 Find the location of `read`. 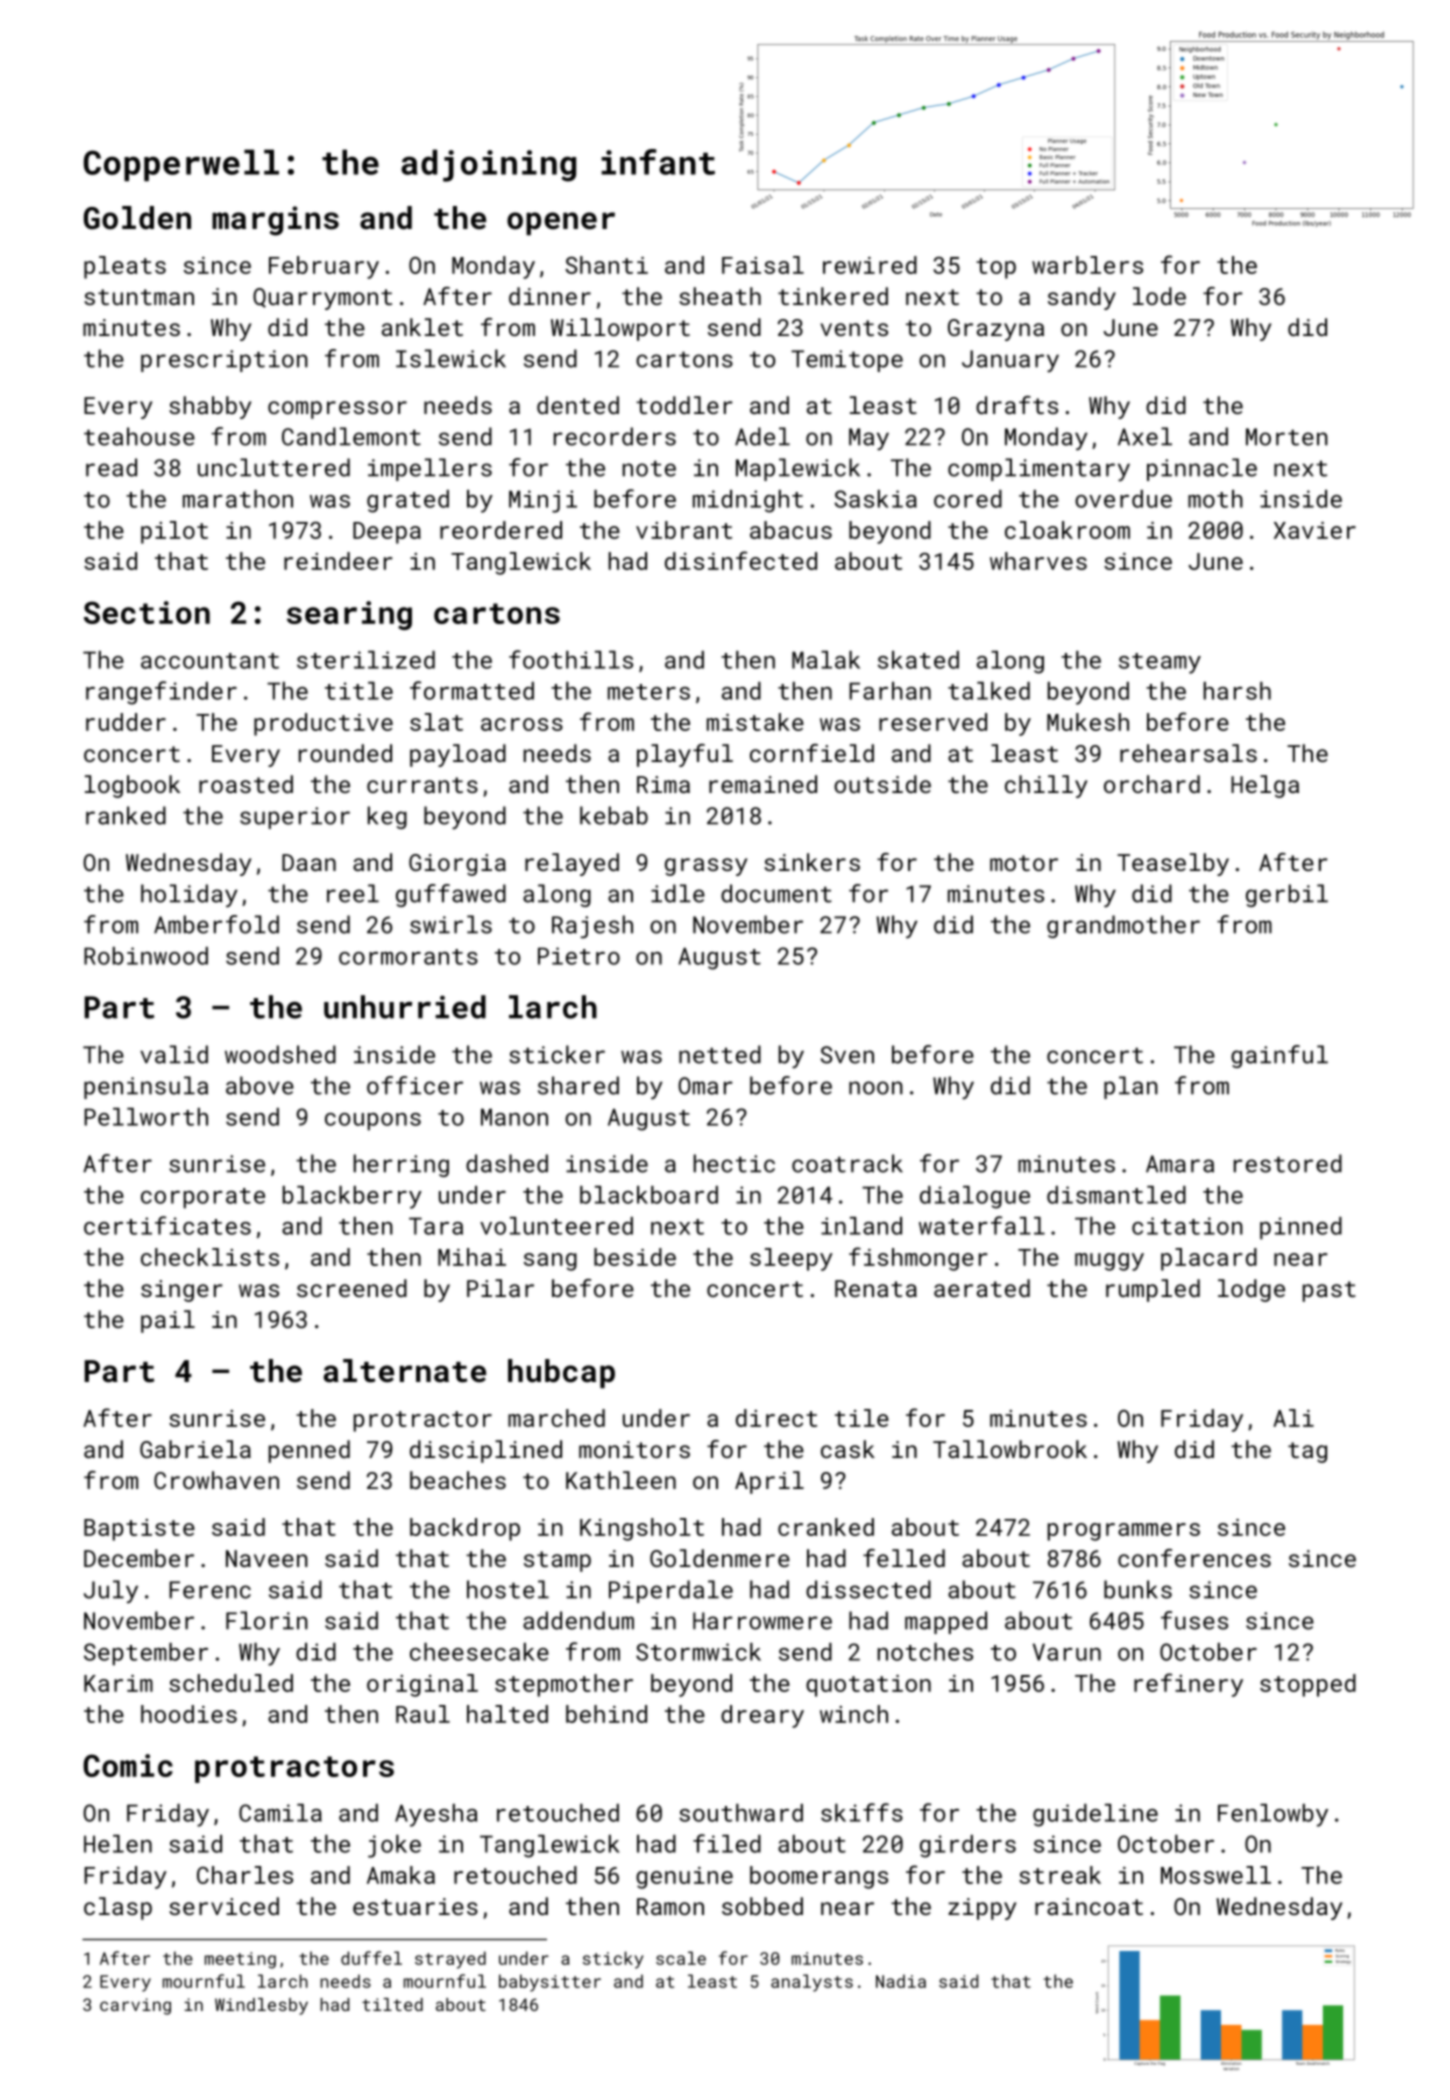

read is located at coordinates (111, 467).
